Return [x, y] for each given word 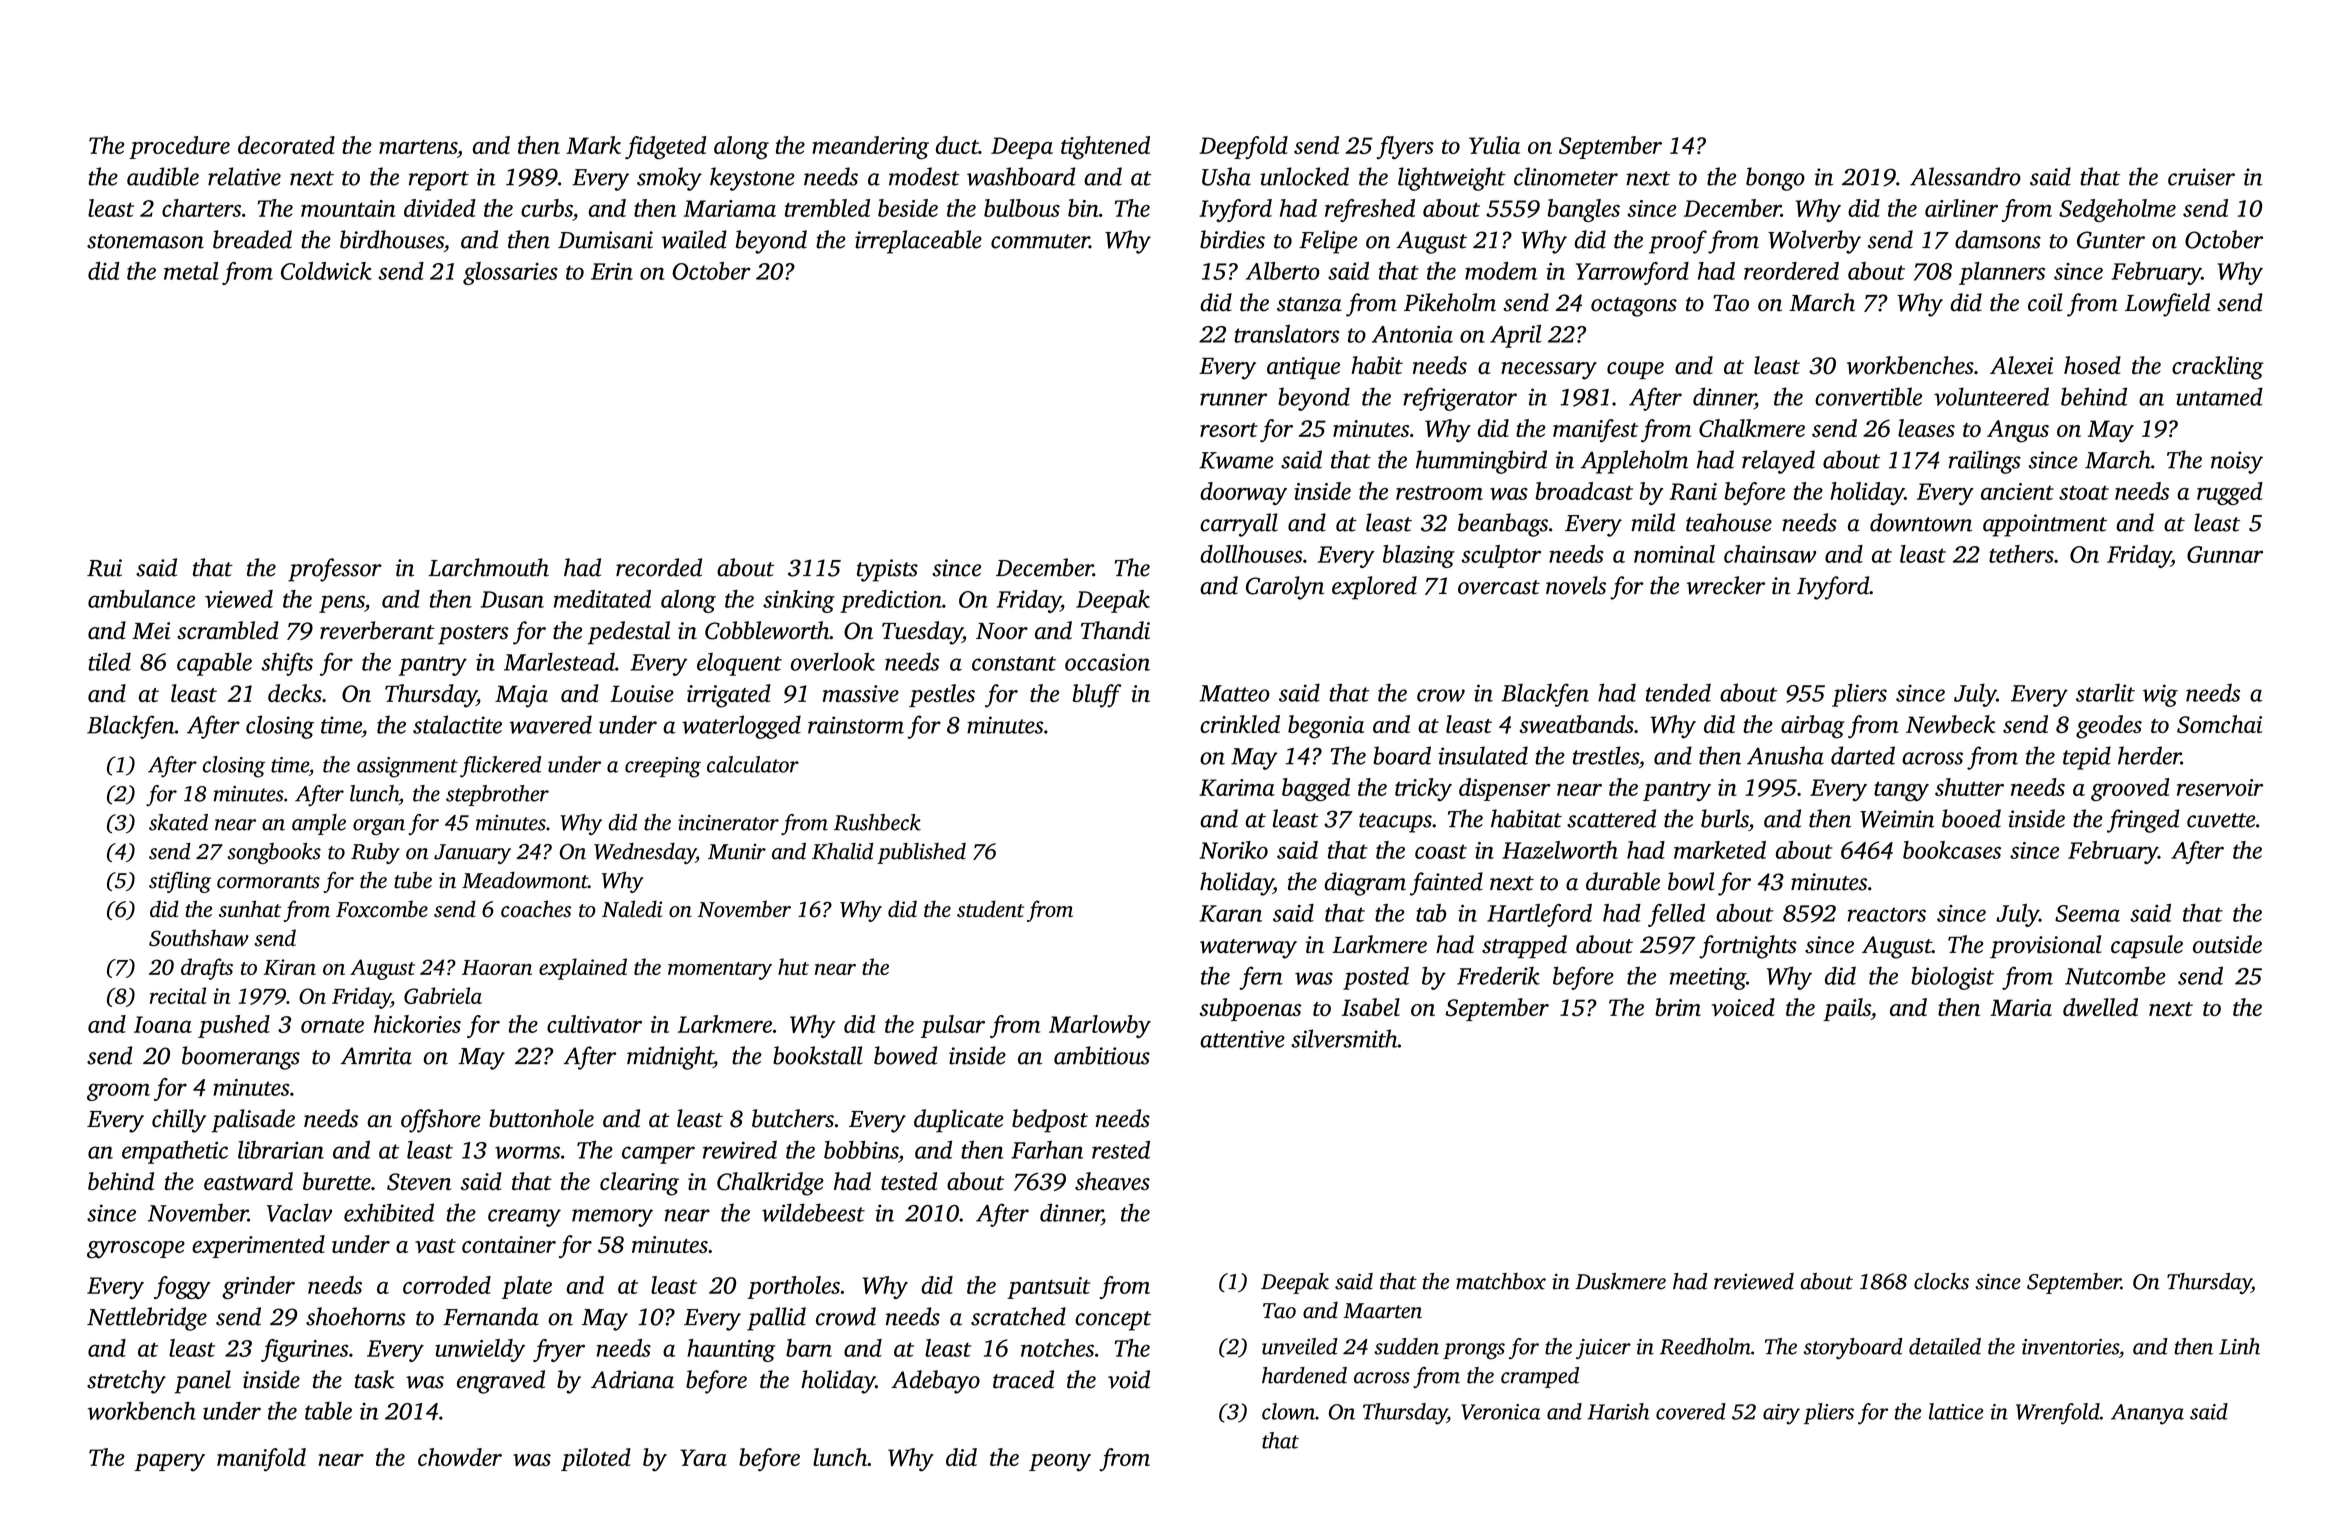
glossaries [510, 273]
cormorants [268, 882]
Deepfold [1243, 147]
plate [527, 1287]
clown [1288, 1411]
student [990, 909]
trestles [1606, 755]
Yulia [1494, 145]
